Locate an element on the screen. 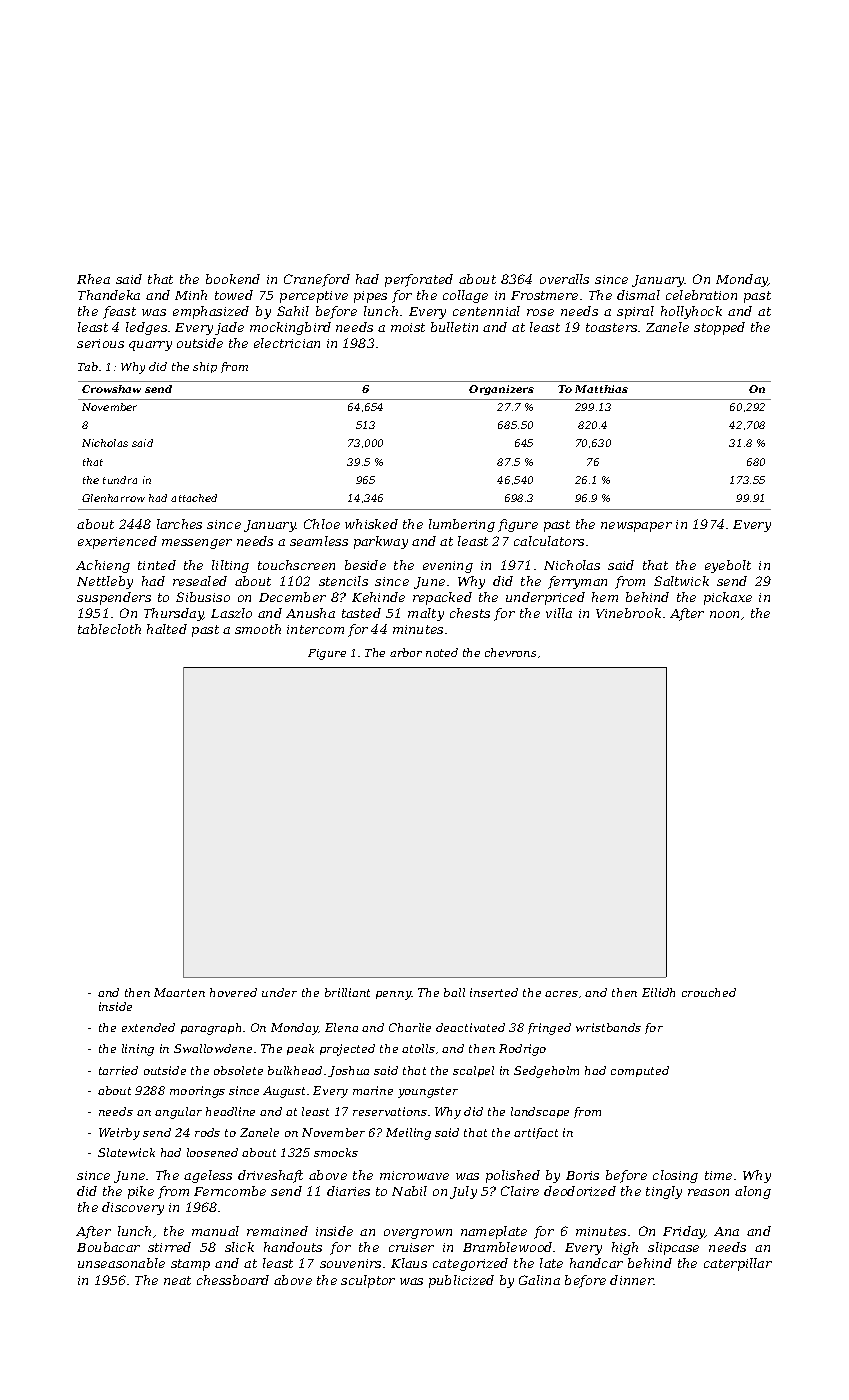  smocks is located at coordinates (336, 1152).
